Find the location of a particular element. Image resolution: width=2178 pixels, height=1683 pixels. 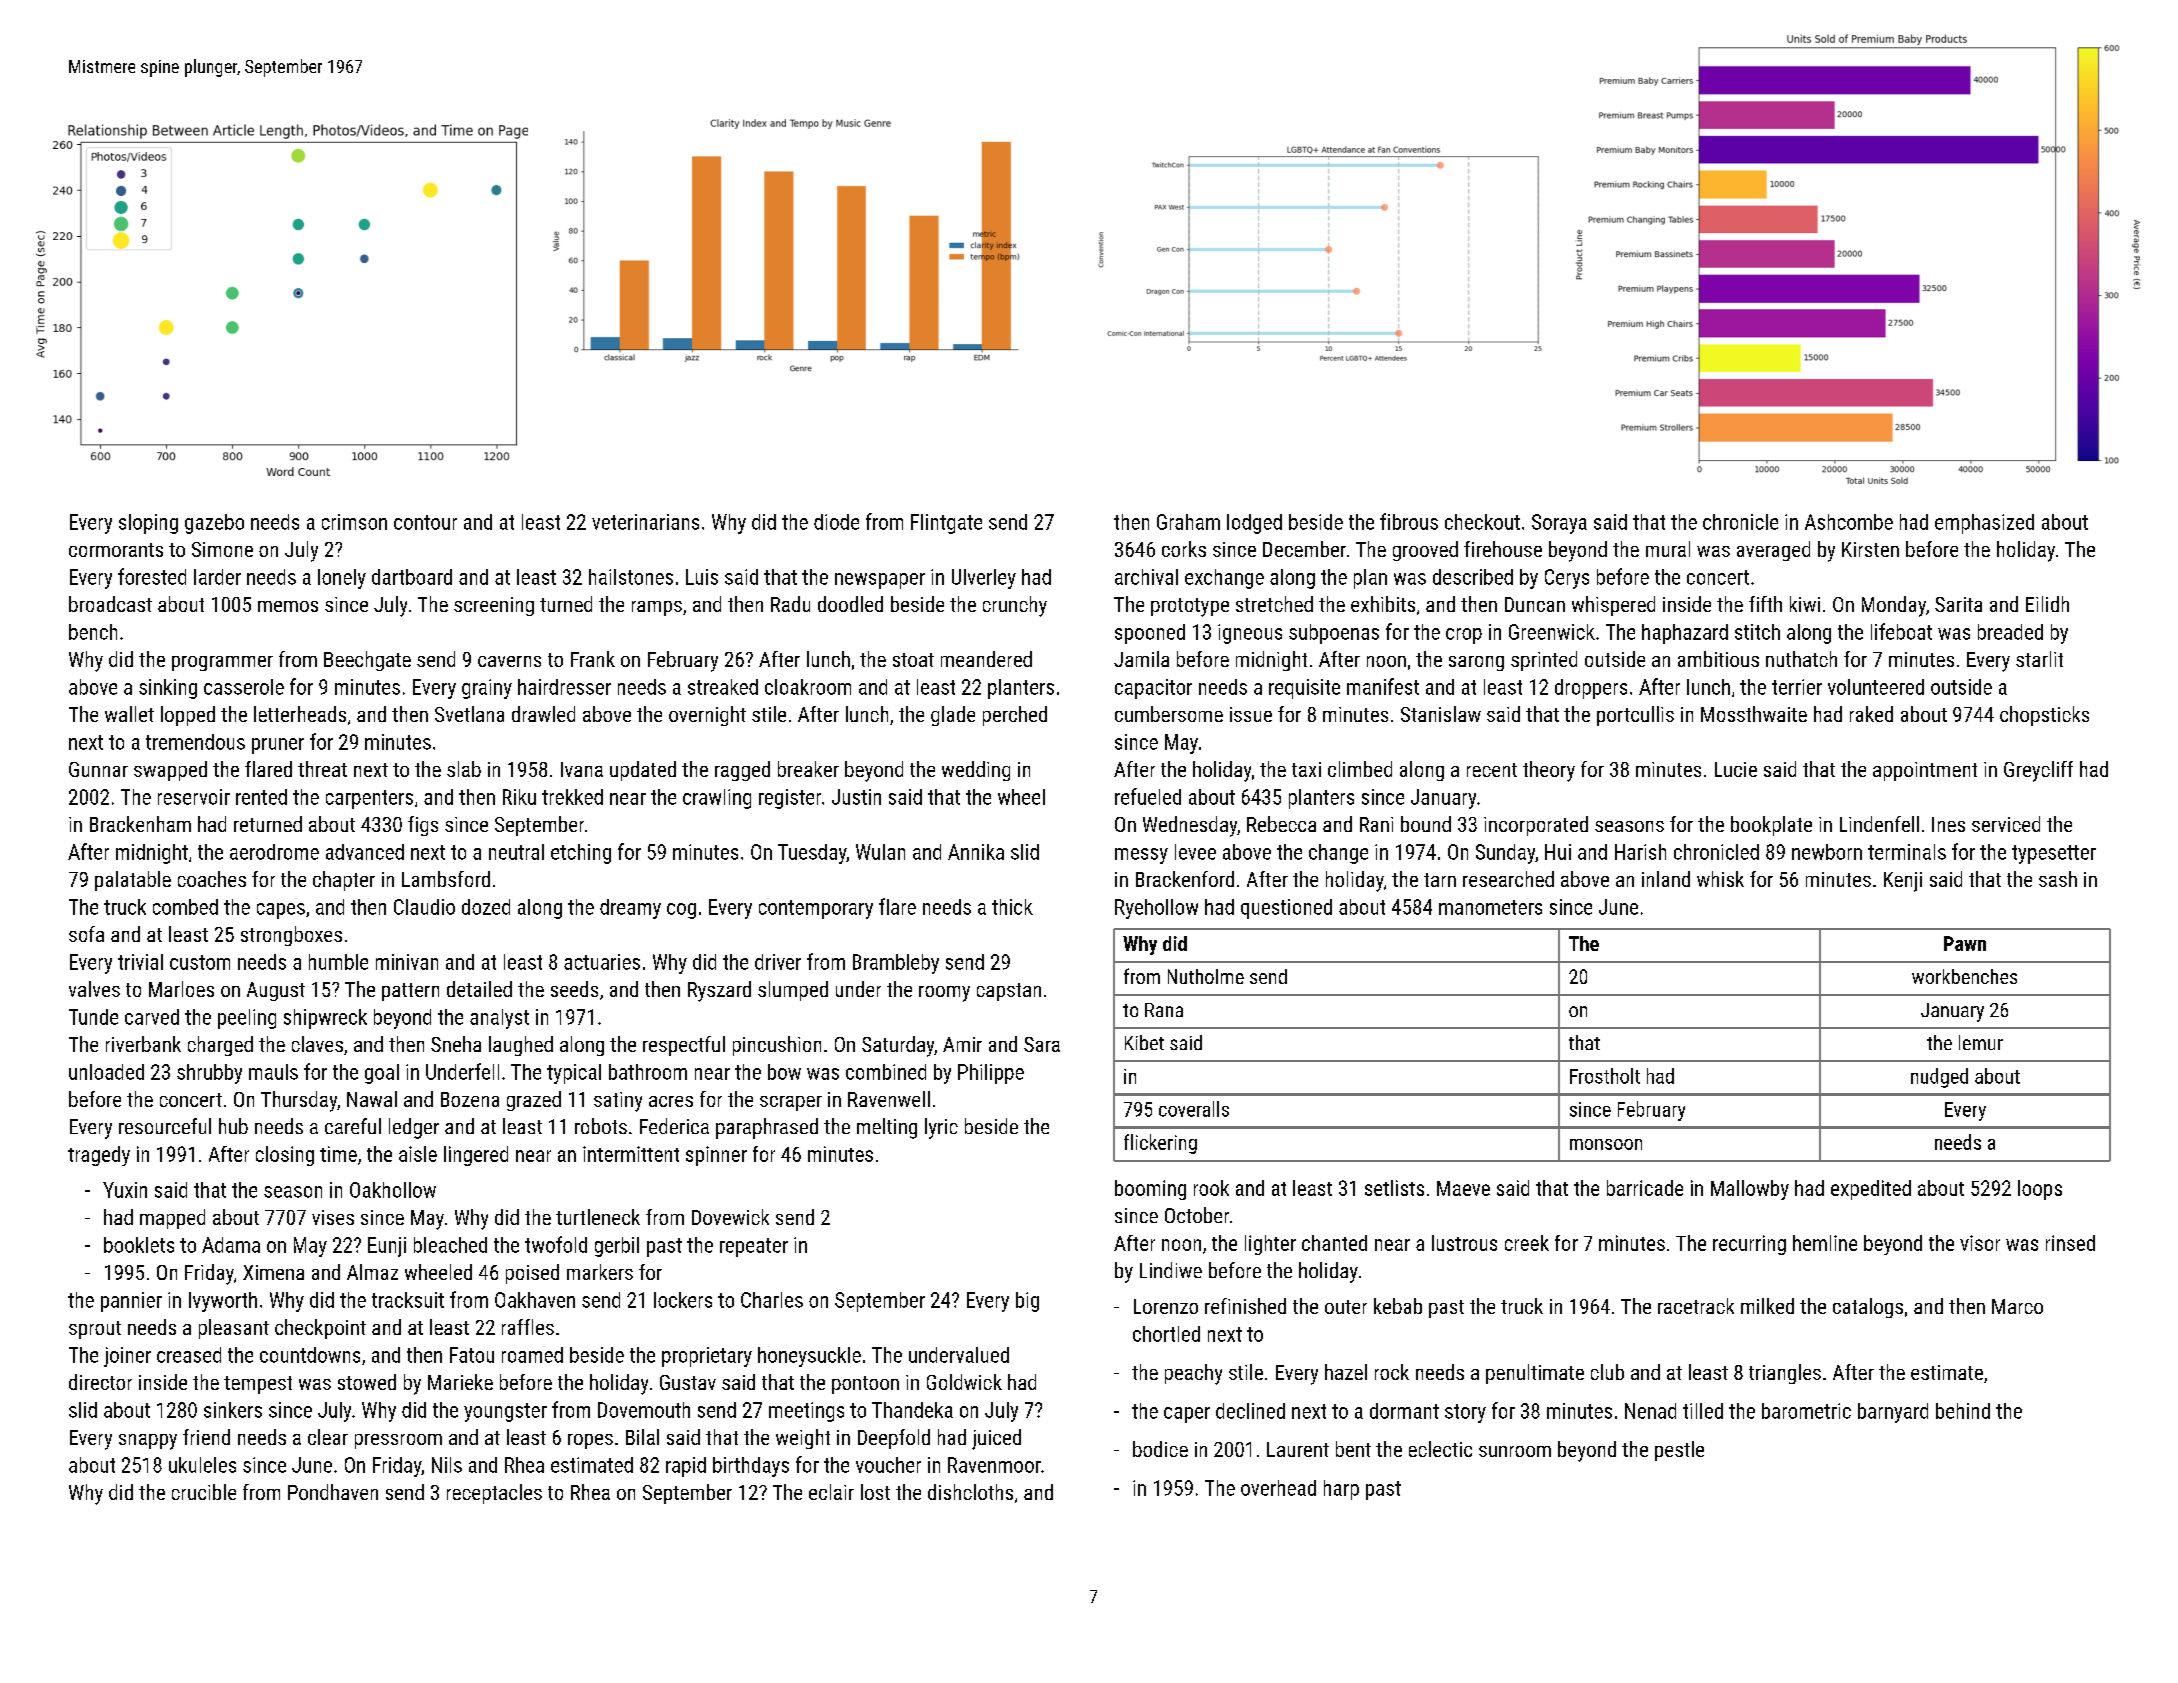

serviced is located at coordinates (2006, 824).
